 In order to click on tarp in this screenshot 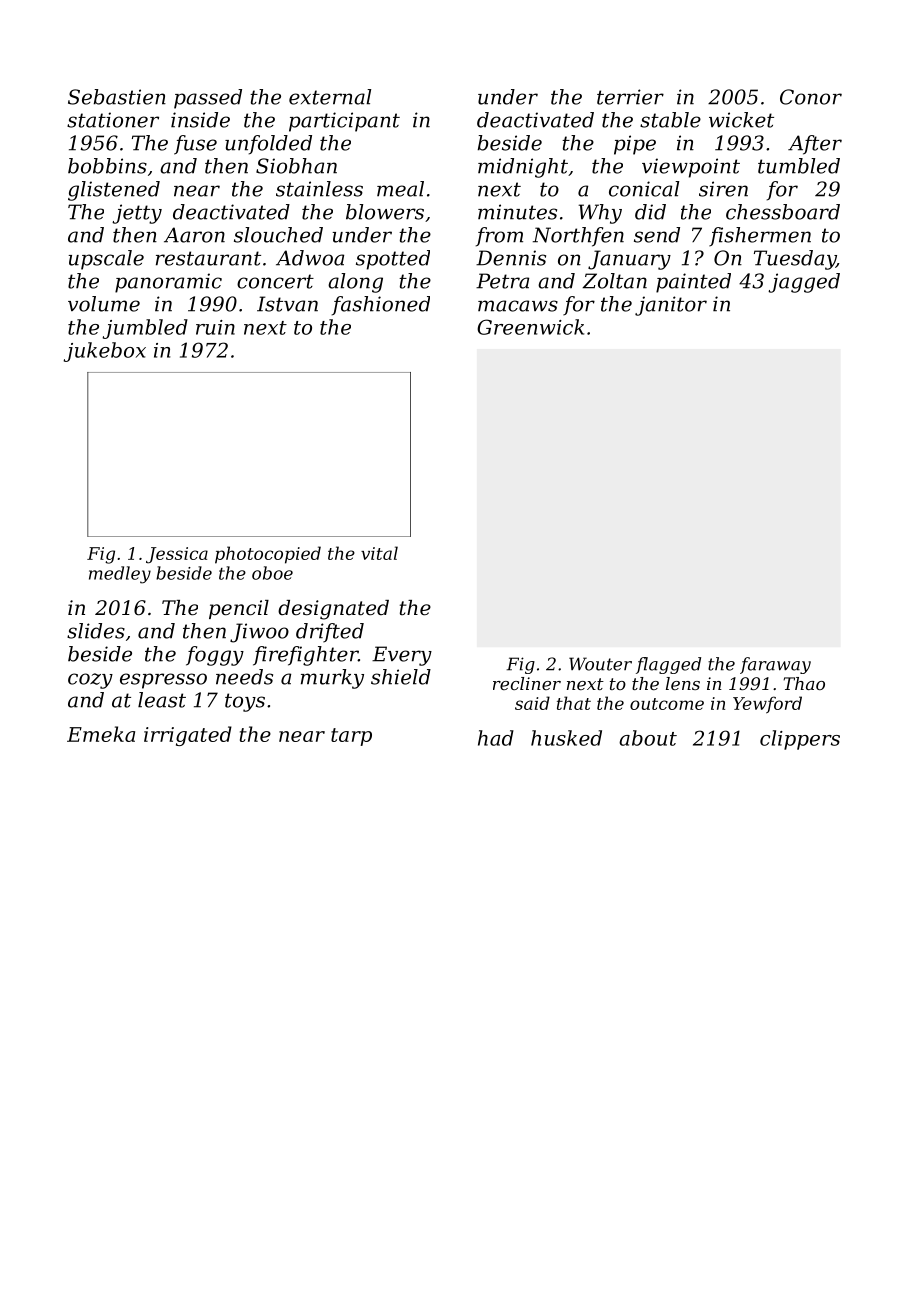, I will do `click(351, 737)`.
